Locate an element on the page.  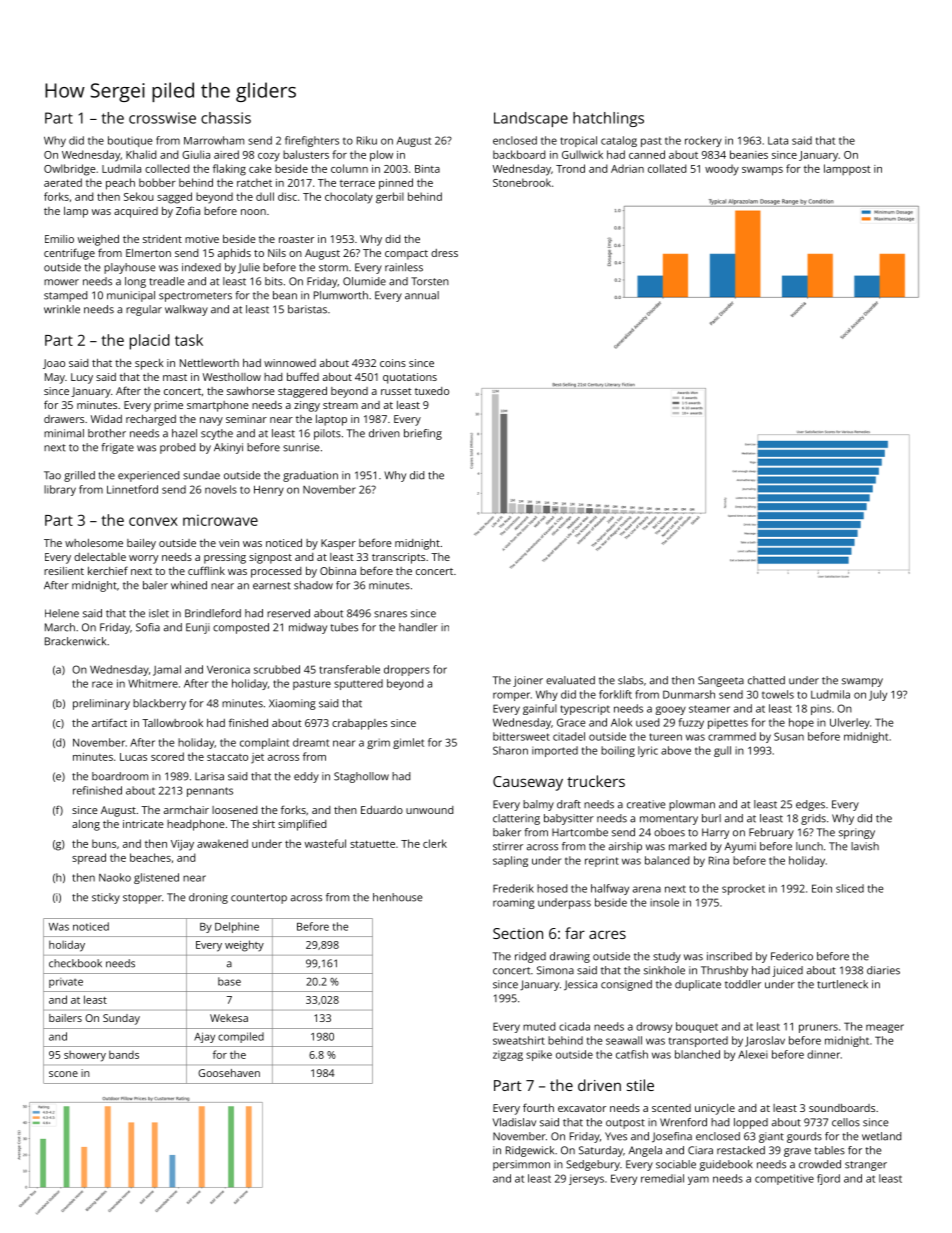
Sekou is located at coordinates (139, 196).
